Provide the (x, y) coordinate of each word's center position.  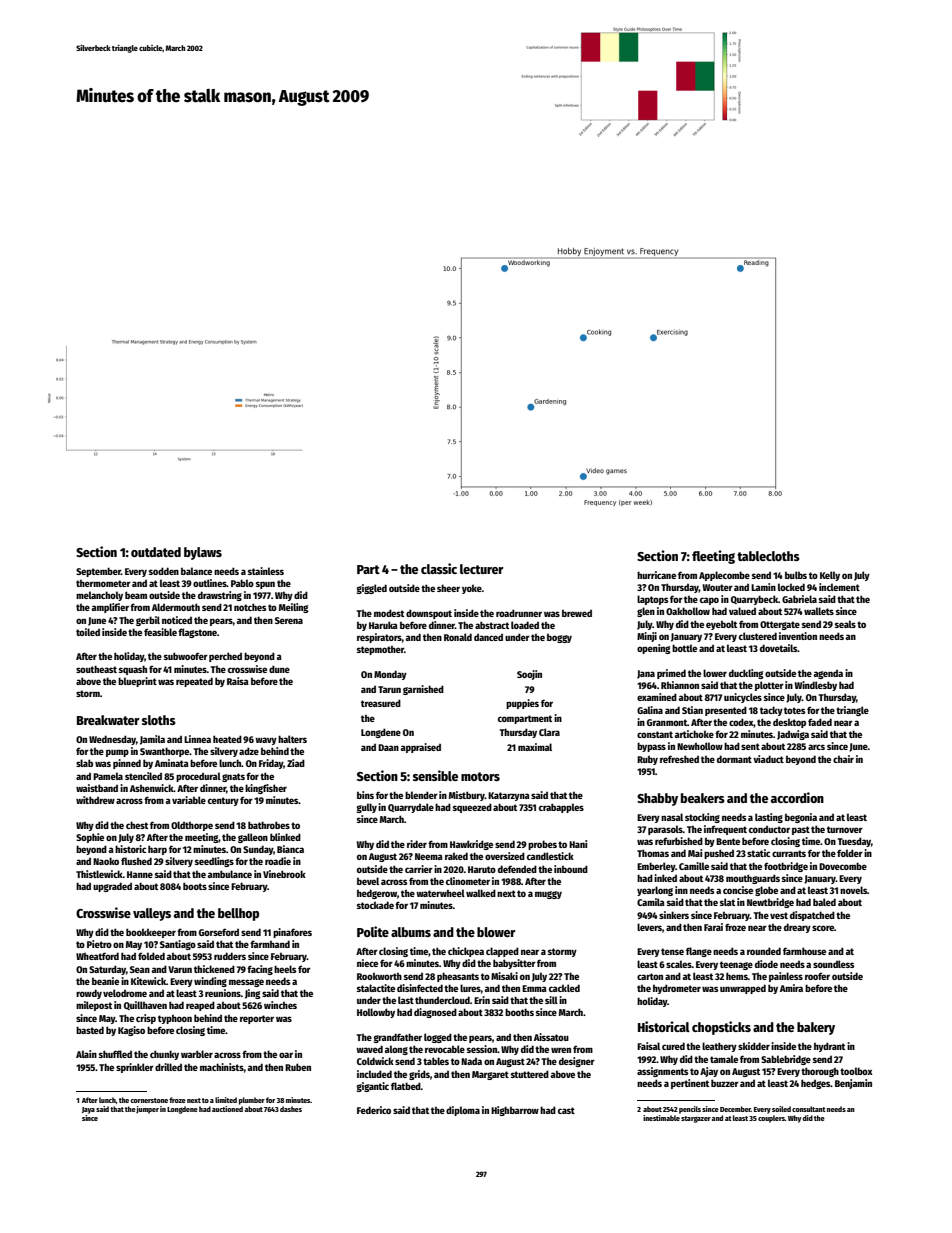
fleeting (713, 557)
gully (367, 808)
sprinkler (135, 1068)
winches (280, 1005)
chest (137, 825)
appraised (420, 748)
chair (843, 759)
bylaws (203, 553)
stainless (266, 571)
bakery (816, 1028)
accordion (797, 797)
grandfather (398, 1038)
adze (249, 751)
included (374, 1074)
